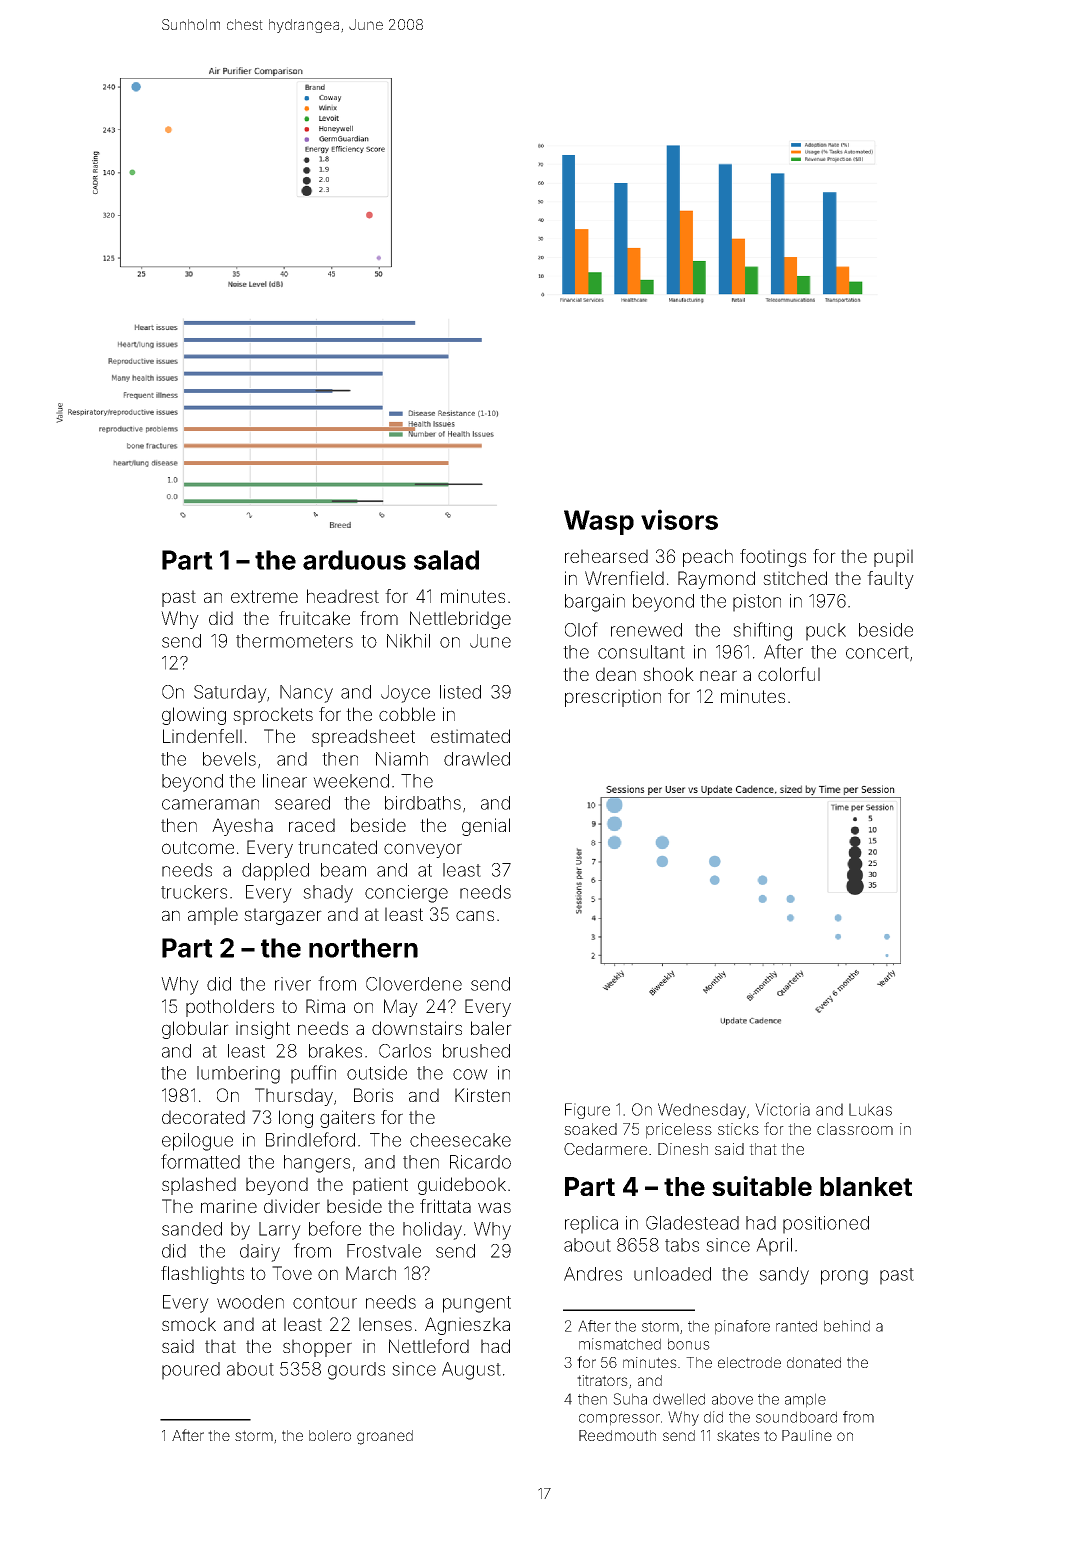 The height and width of the page is (1557, 1075). Describe the element at coordinates (194, 892) in the page. I see `truckers` at that location.
